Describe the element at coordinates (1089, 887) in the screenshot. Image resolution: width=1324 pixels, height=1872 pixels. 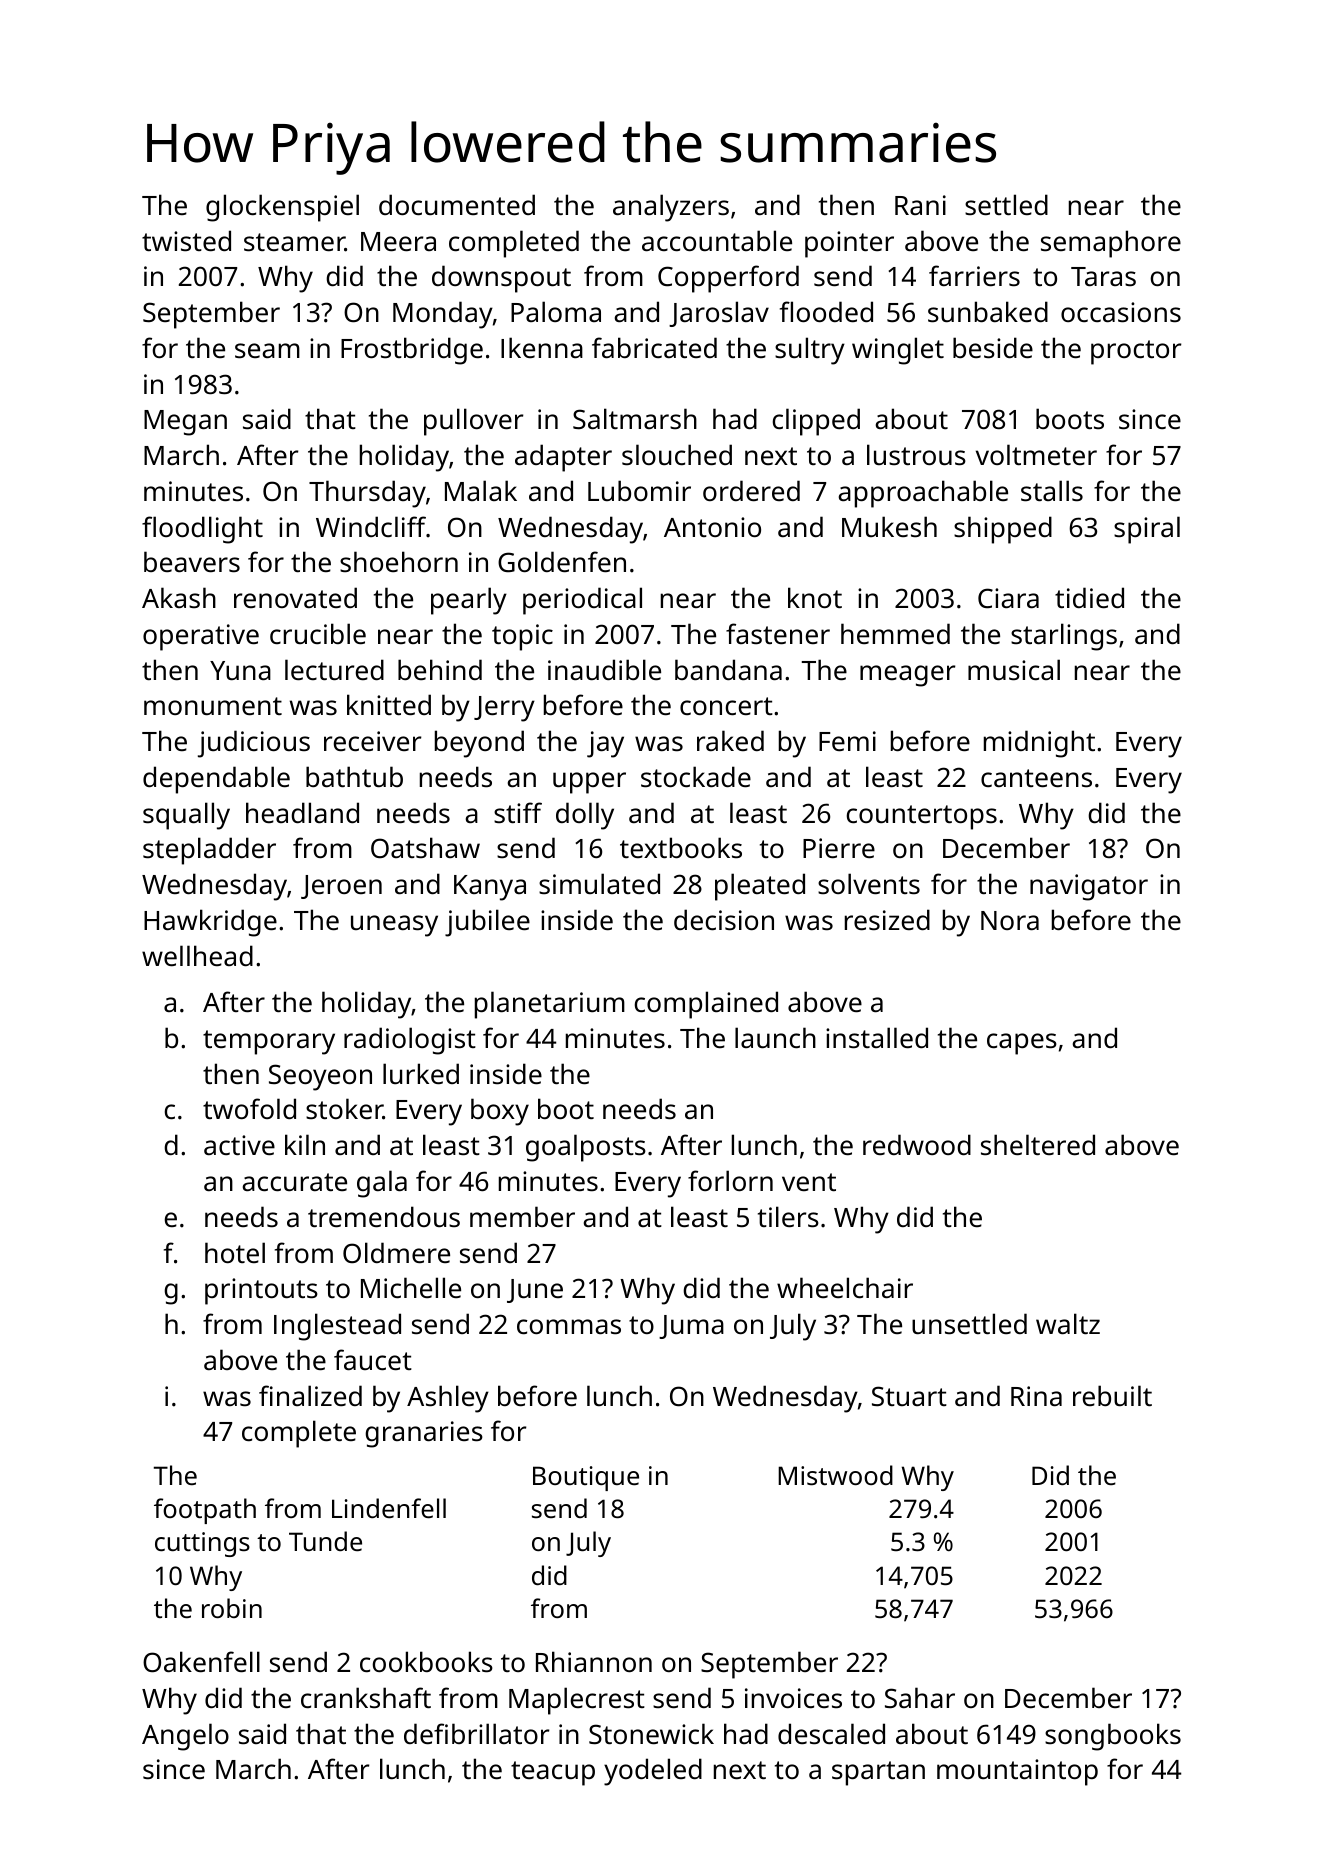
I see `navigator` at that location.
